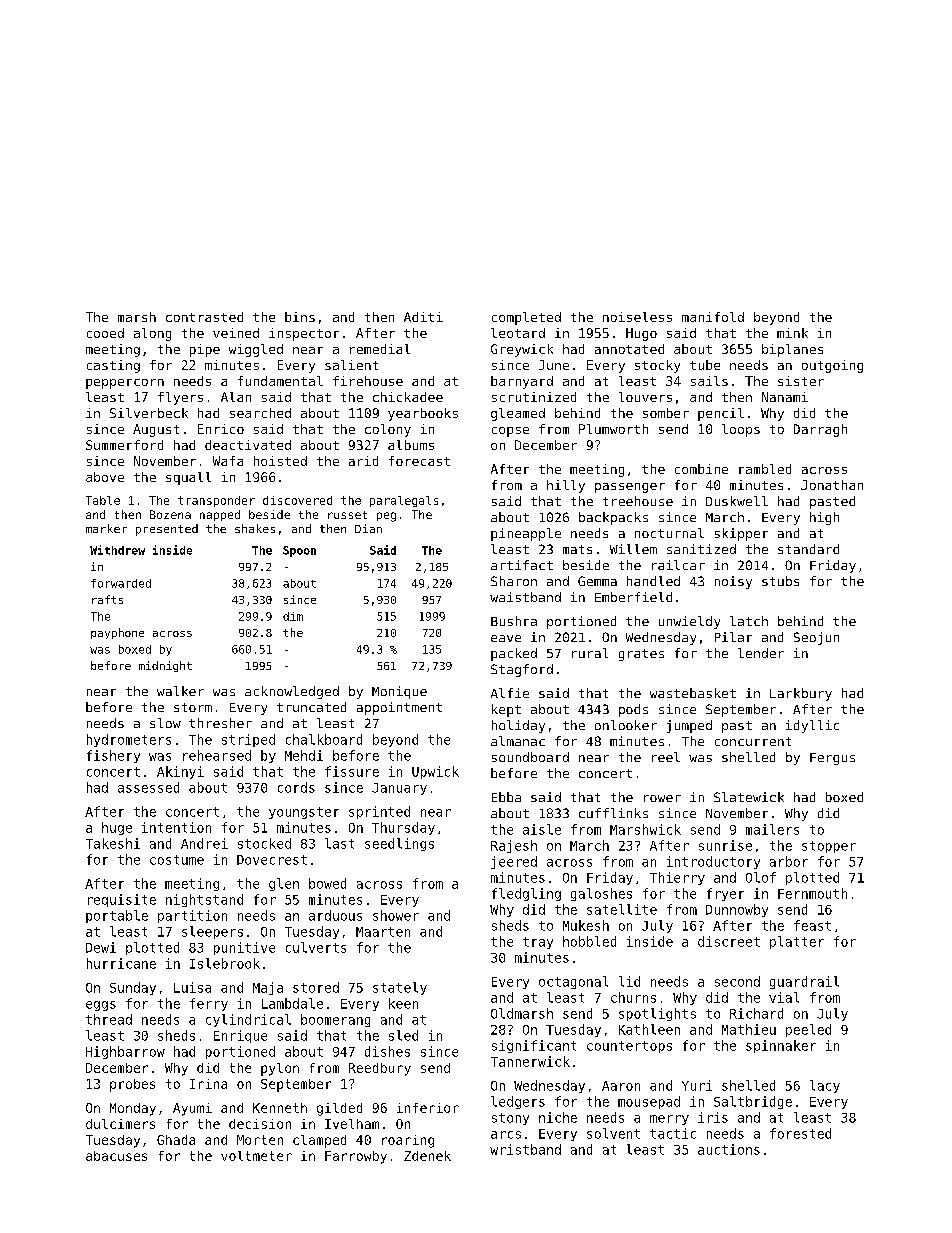  I want to click on clamped, so click(319, 1141).
